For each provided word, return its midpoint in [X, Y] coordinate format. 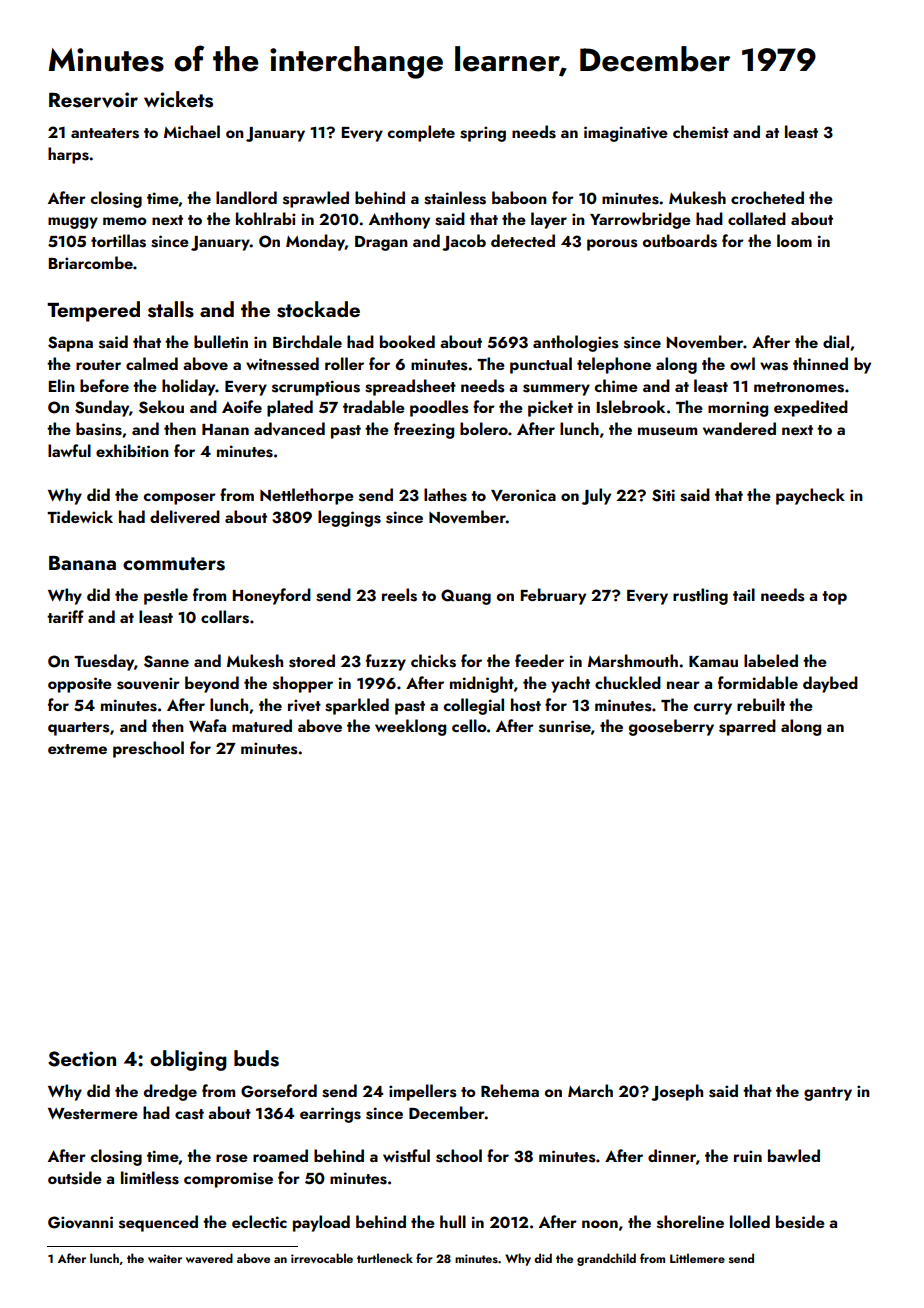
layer [549, 220]
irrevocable [322, 1258]
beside [800, 1222]
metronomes [799, 387]
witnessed [282, 364]
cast [189, 1114]
